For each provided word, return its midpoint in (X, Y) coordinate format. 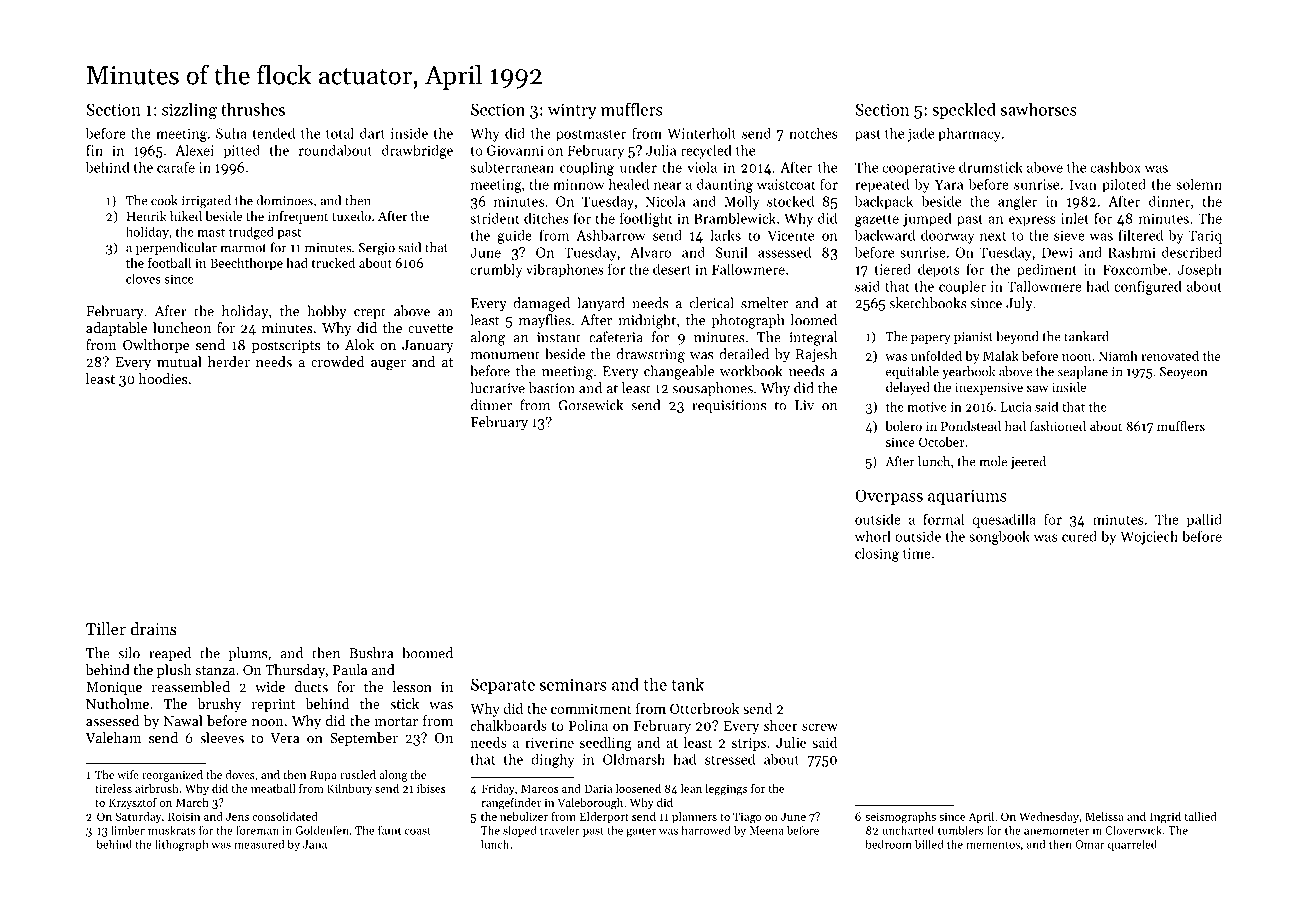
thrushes (253, 109)
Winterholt (701, 133)
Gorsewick (590, 405)
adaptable (116, 329)
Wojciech (1149, 538)
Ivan (1083, 185)
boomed (427, 653)
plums (248, 654)
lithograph (182, 845)
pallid (1204, 520)
